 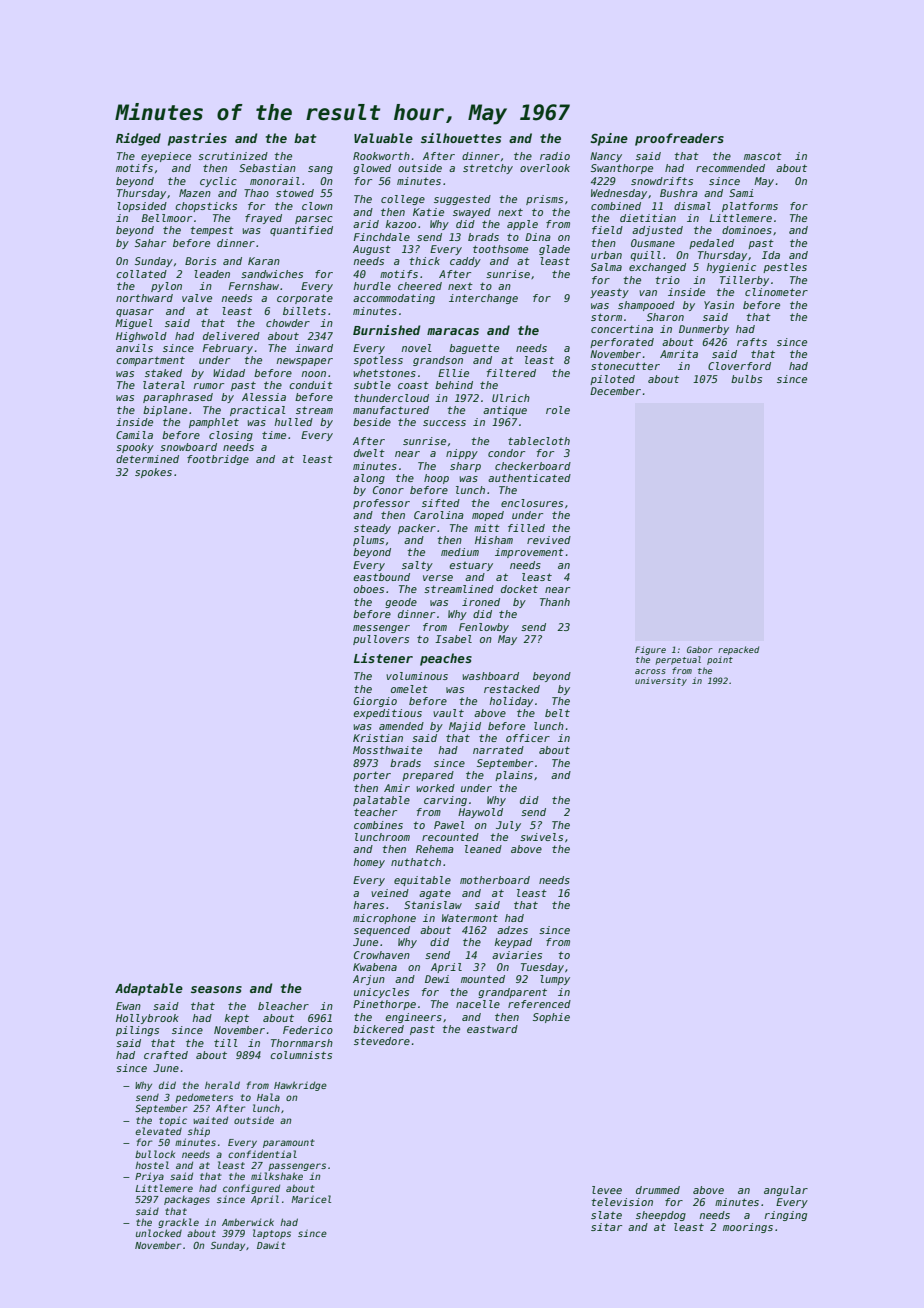 What do you see at coordinates (153, 473) in the screenshot?
I see `spokes` at bounding box center [153, 473].
